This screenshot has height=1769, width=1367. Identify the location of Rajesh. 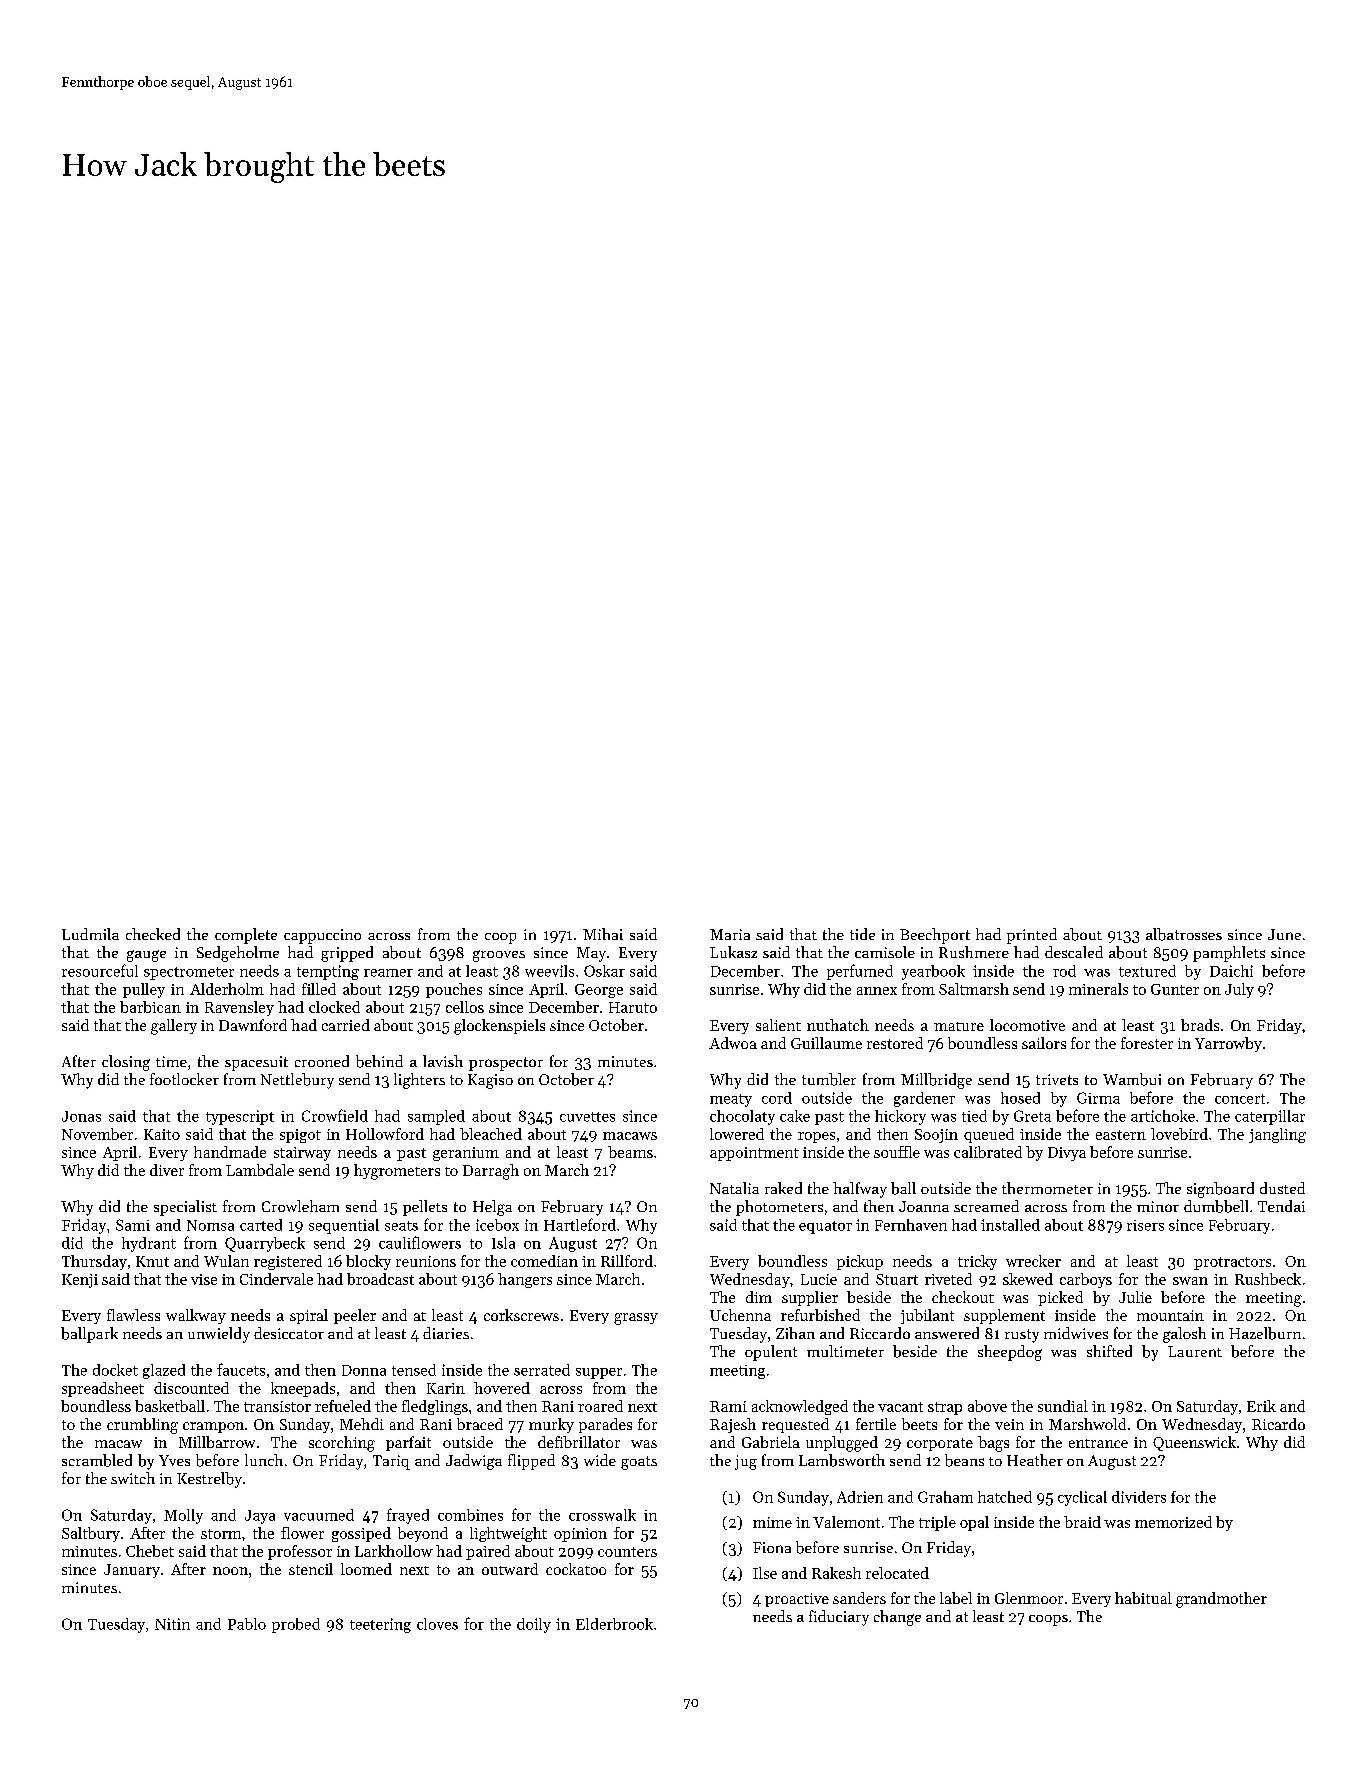
(733, 1425).
